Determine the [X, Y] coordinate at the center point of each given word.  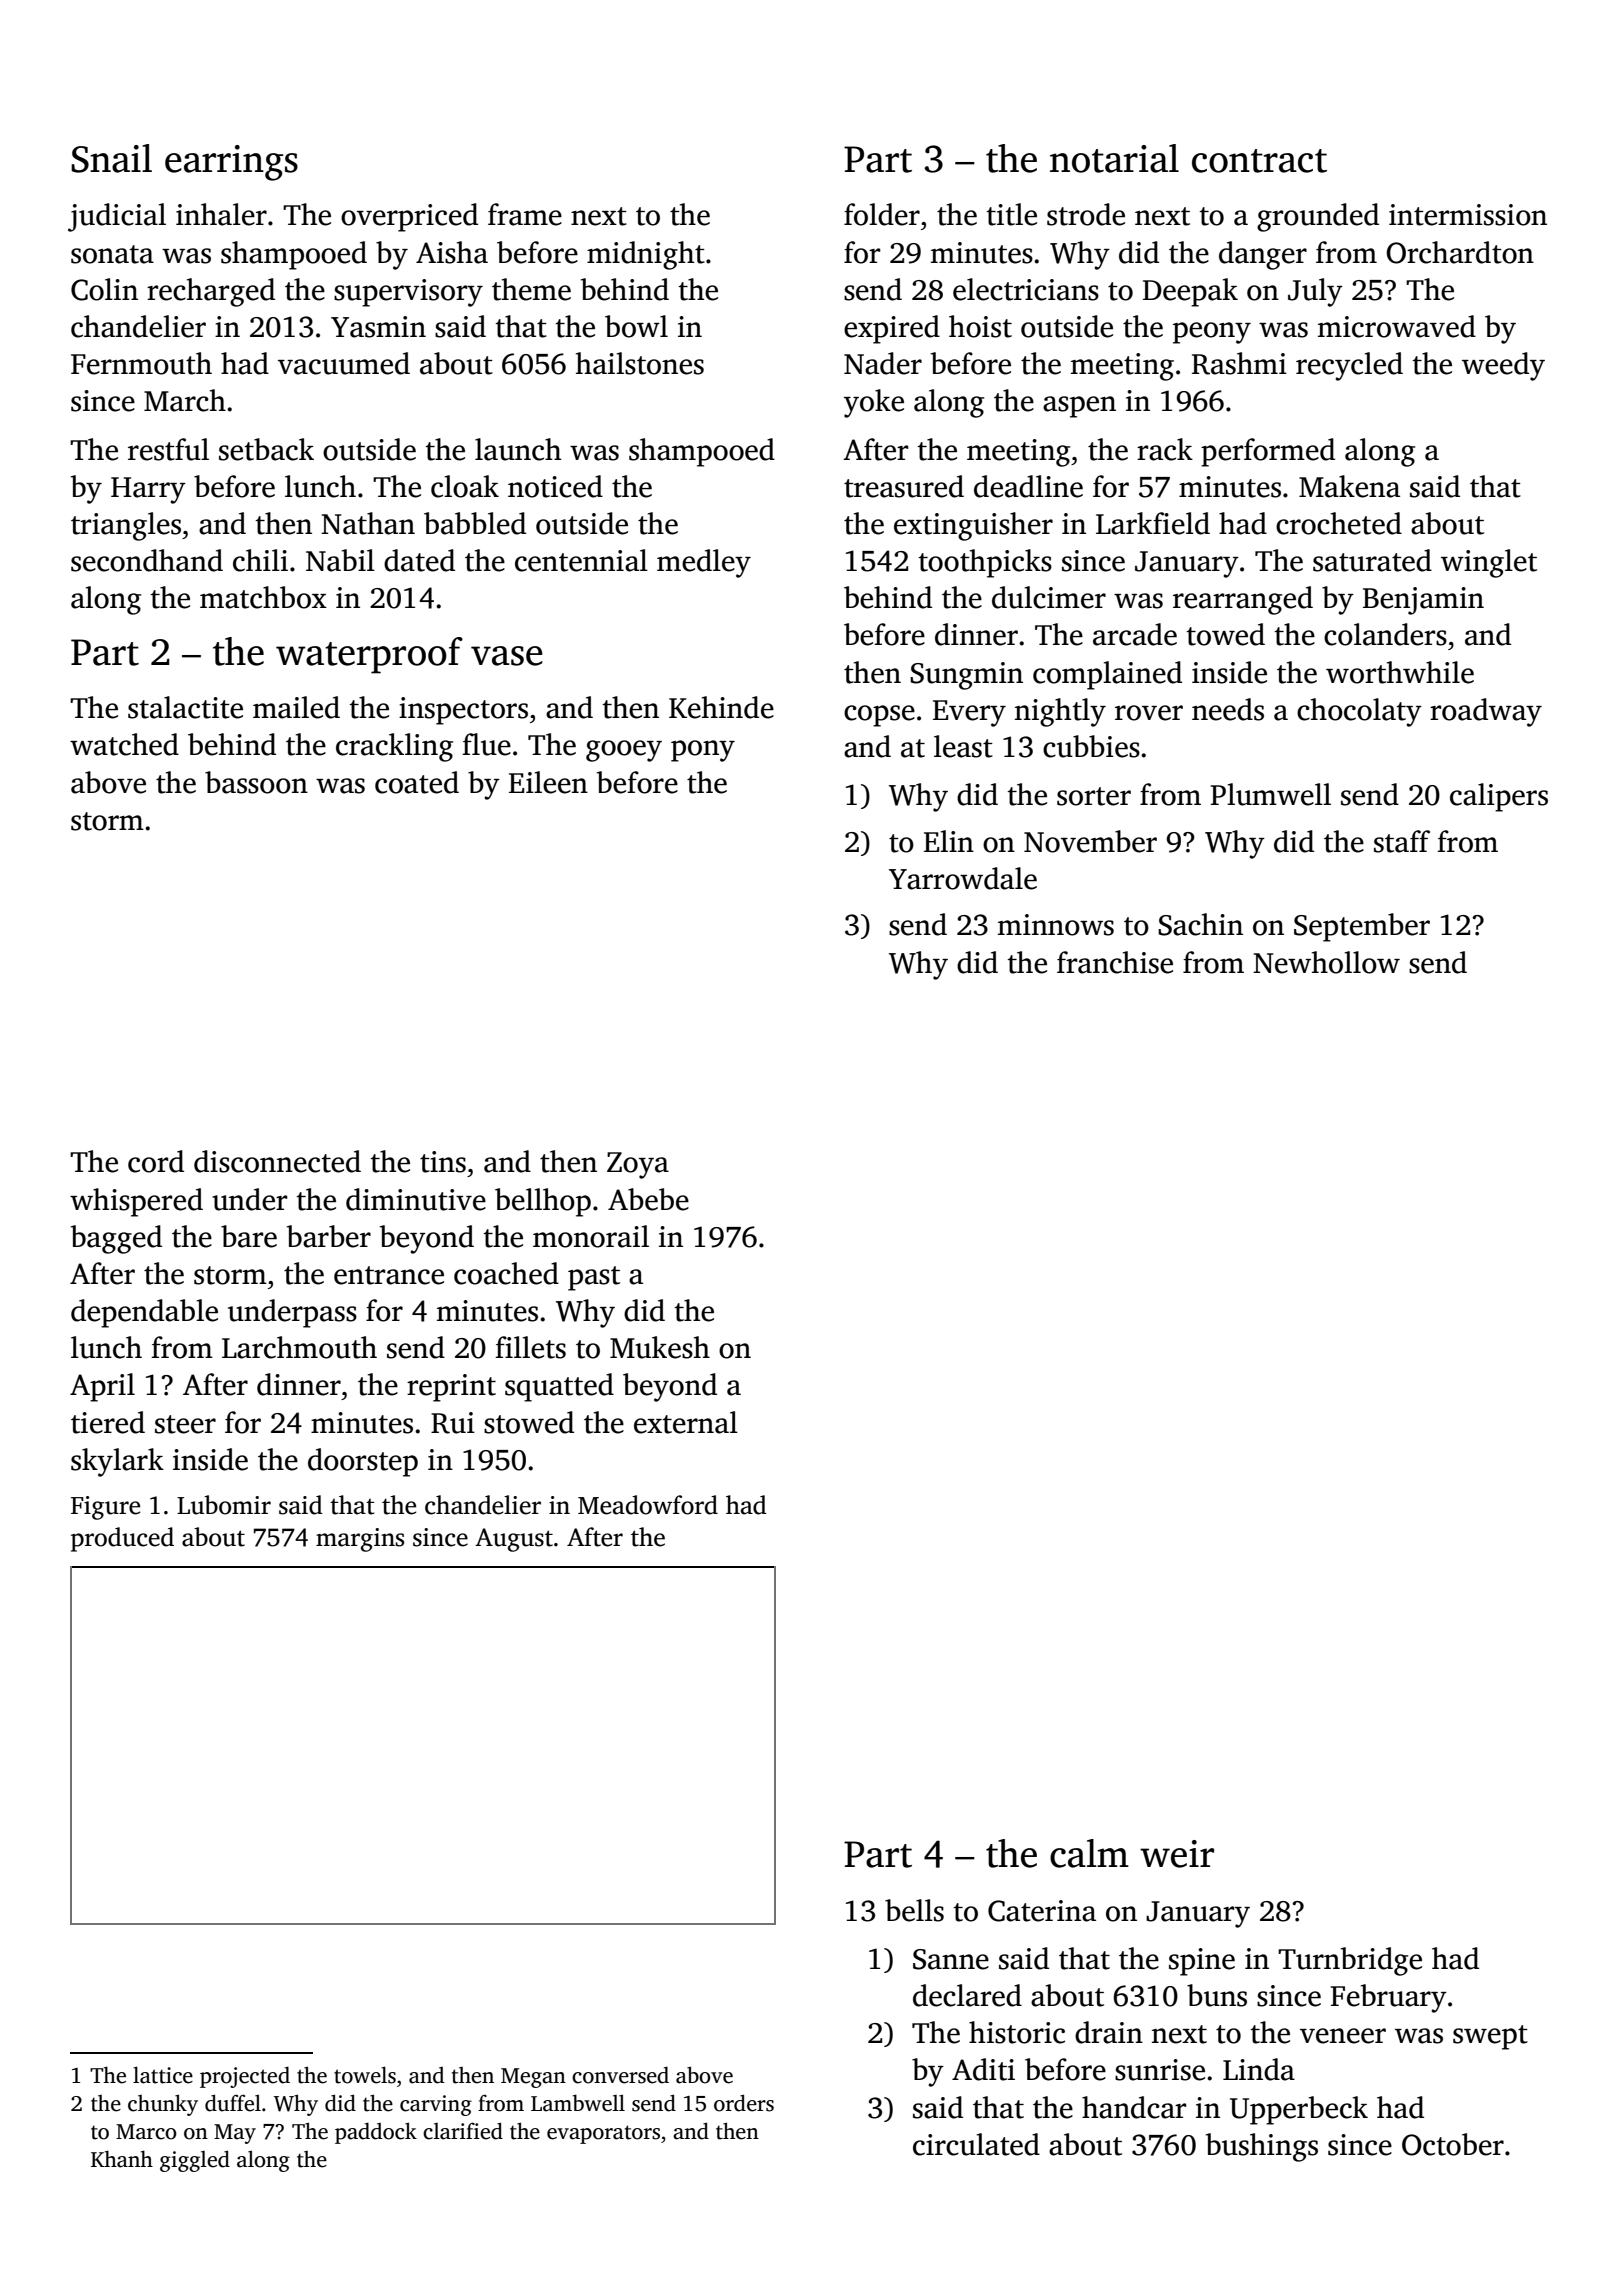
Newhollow [1326, 962]
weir [1177, 1854]
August [514, 1540]
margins [360, 1540]
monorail [591, 1236]
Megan [533, 2078]
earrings [231, 163]
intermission [1468, 215]
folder [882, 214]
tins [443, 1162]
